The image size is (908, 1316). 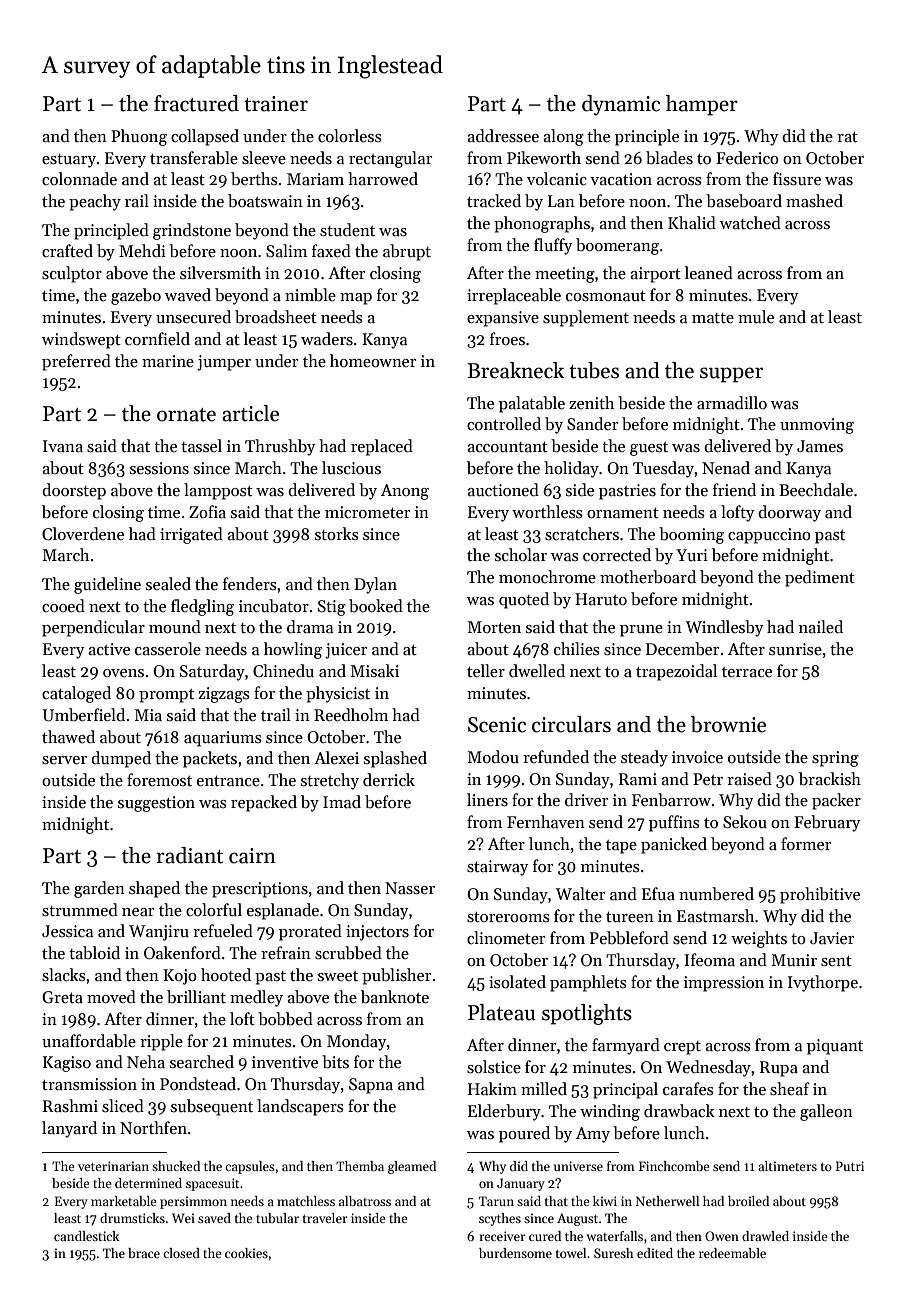 I want to click on Mehdi, so click(x=142, y=251).
